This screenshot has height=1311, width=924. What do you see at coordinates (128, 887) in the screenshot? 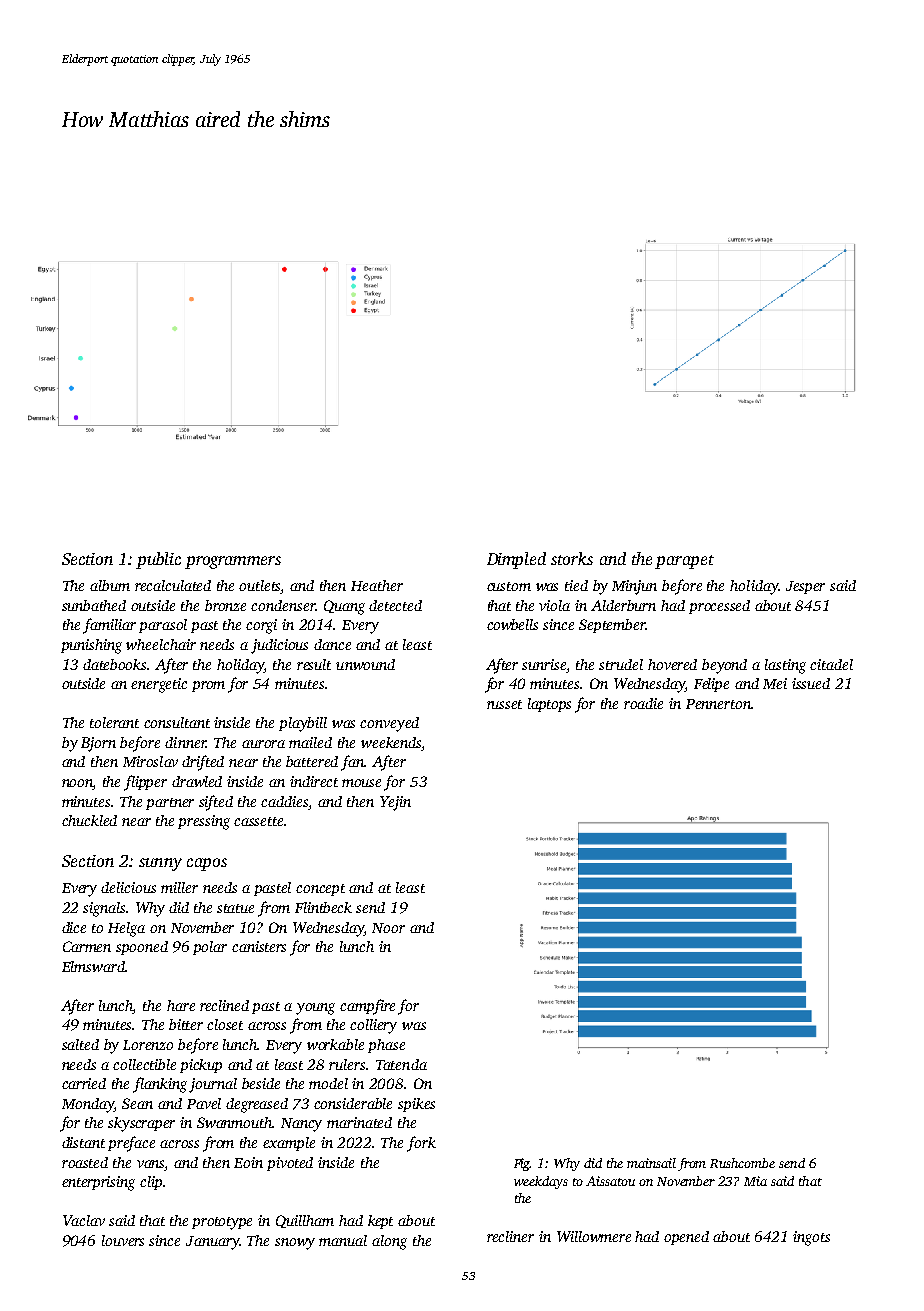
I see `delicious` at bounding box center [128, 887].
